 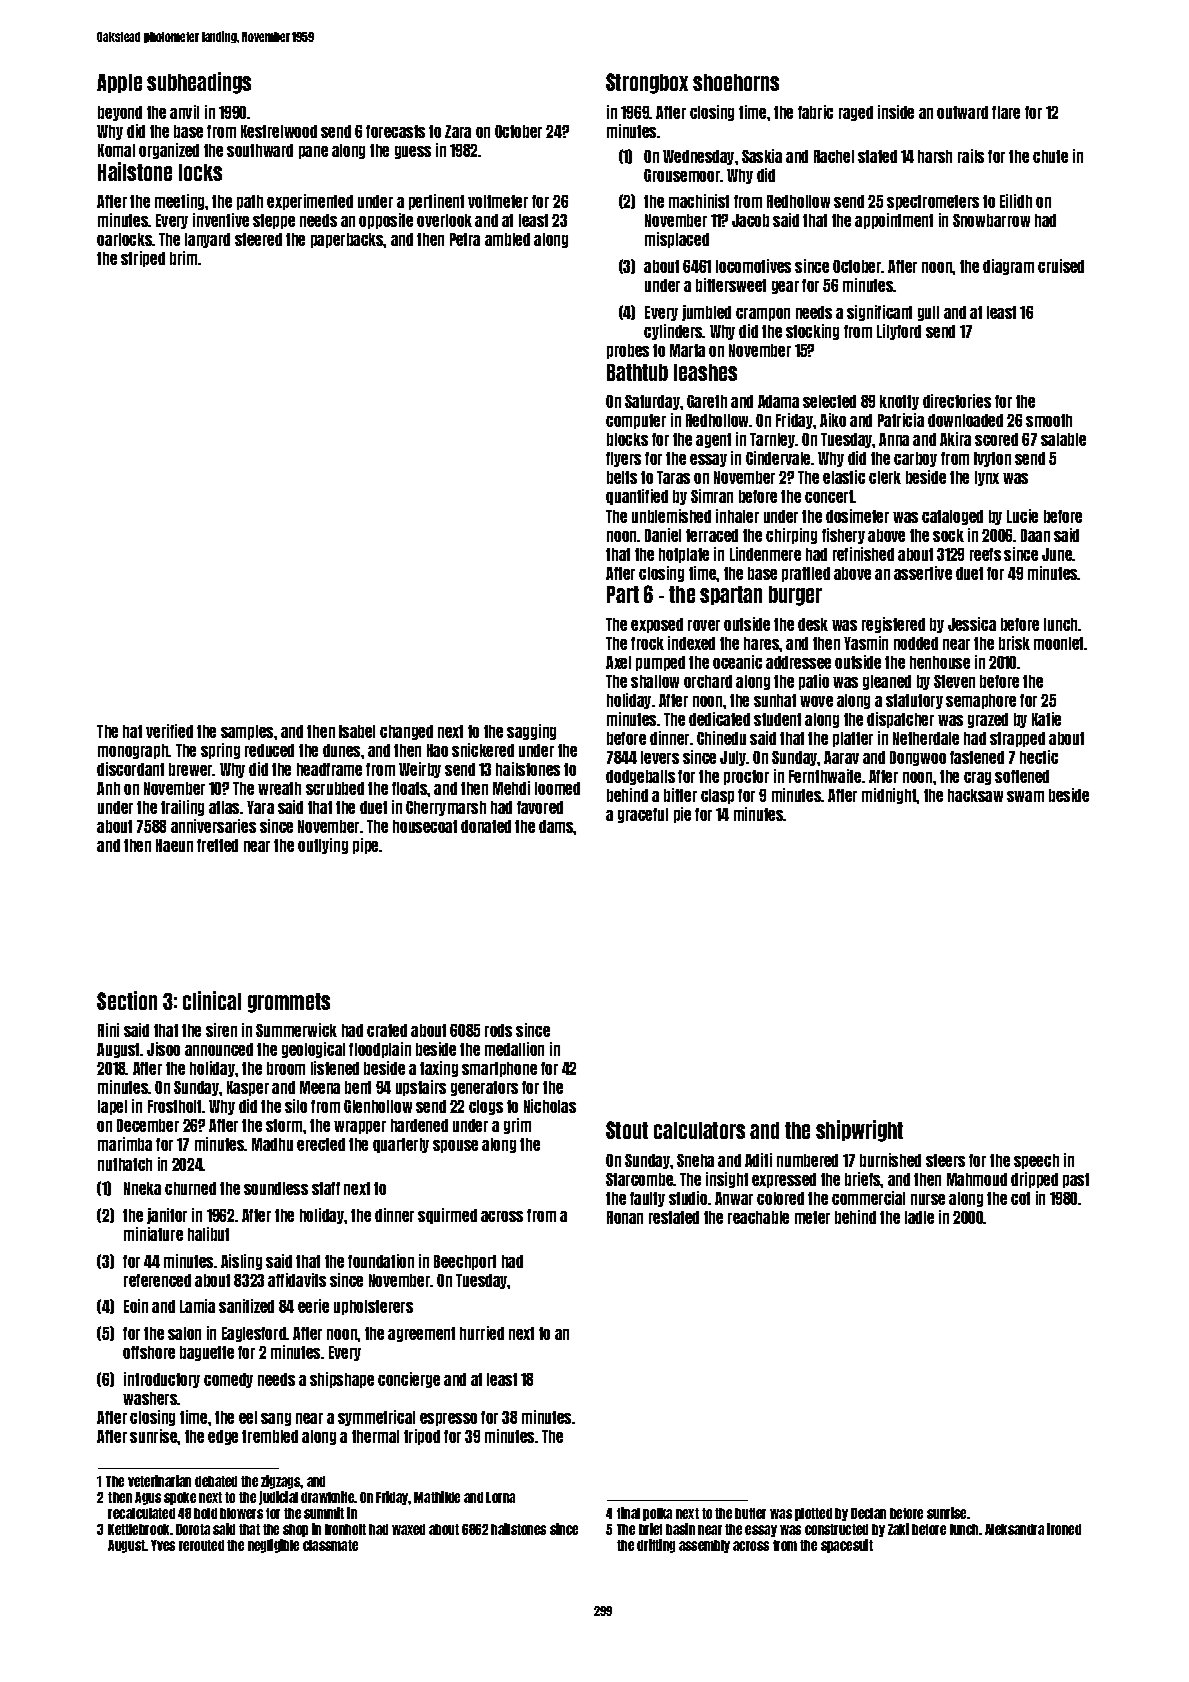 I want to click on brim, so click(x=183, y=258).
